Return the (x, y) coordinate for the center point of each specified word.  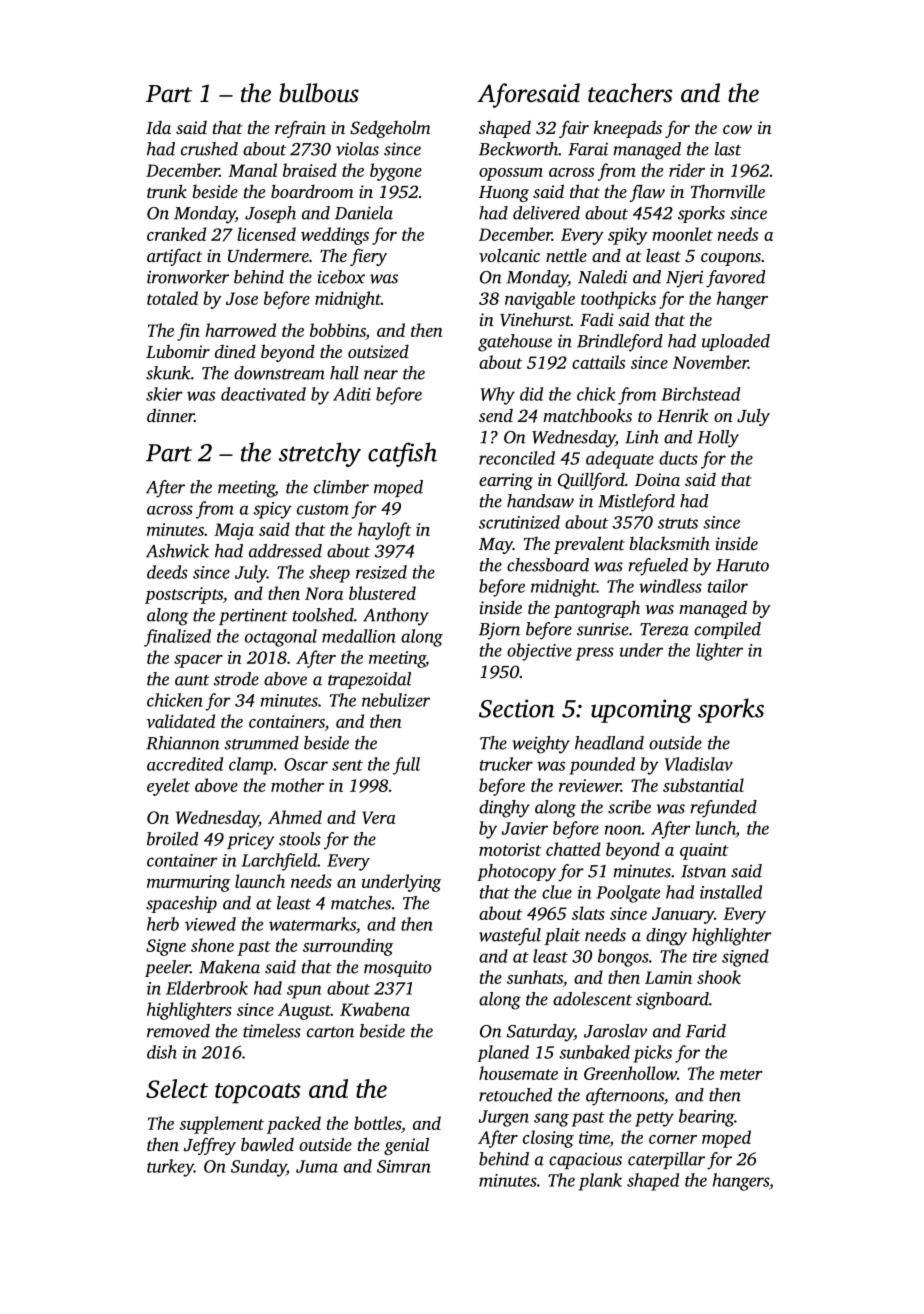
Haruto (742, 565)
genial (406, 1146)
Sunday (258, 1168)
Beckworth (518, 149)
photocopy (516, 873)
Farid (706, 1031)
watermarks (312, 924)
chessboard (548, 565)
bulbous (319, 93)
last (728, 149)
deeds (167, 572)
